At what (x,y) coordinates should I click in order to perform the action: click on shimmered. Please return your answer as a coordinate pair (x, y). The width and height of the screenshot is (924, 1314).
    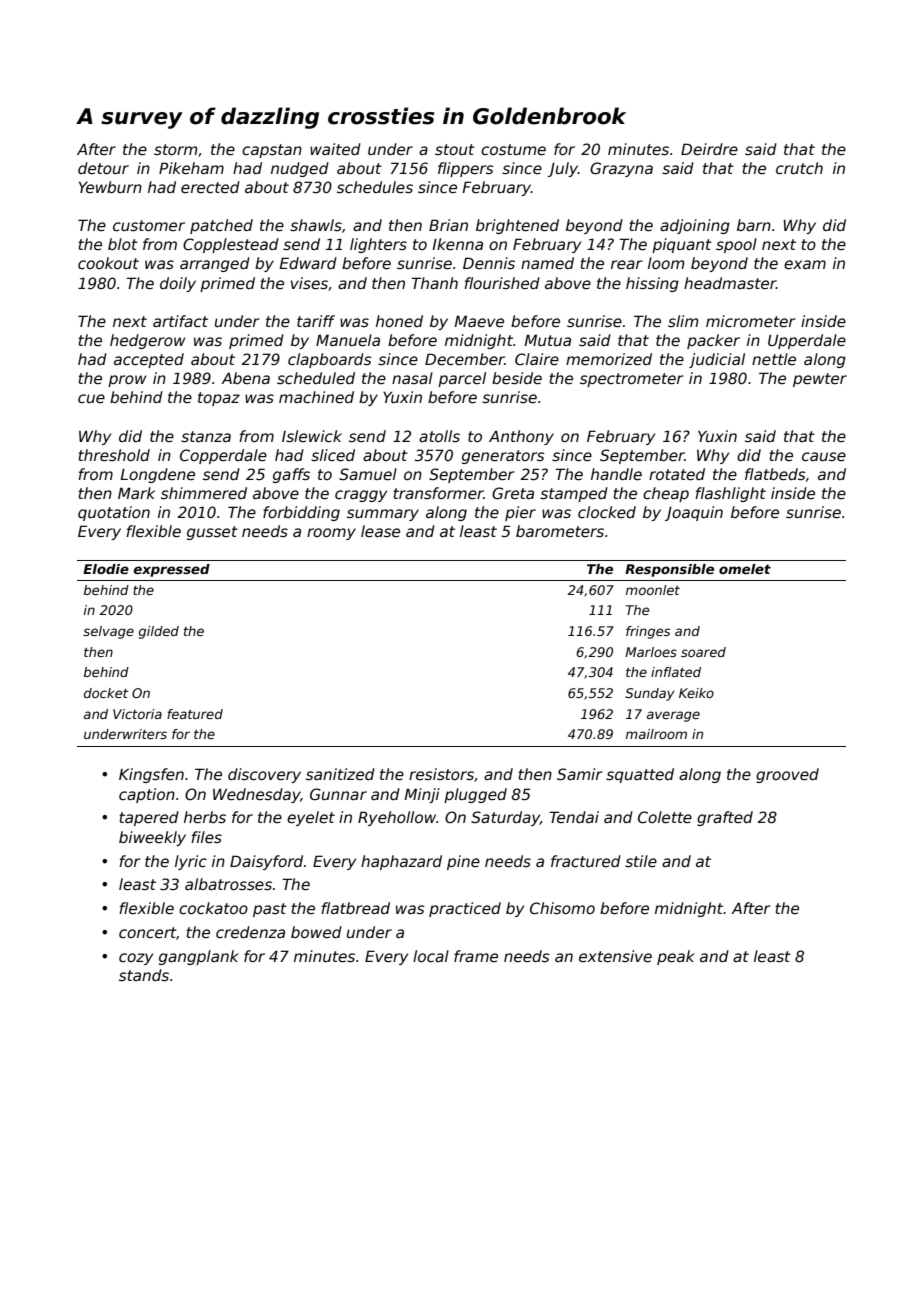
    Looking at the image, I should click on (204, 493).
